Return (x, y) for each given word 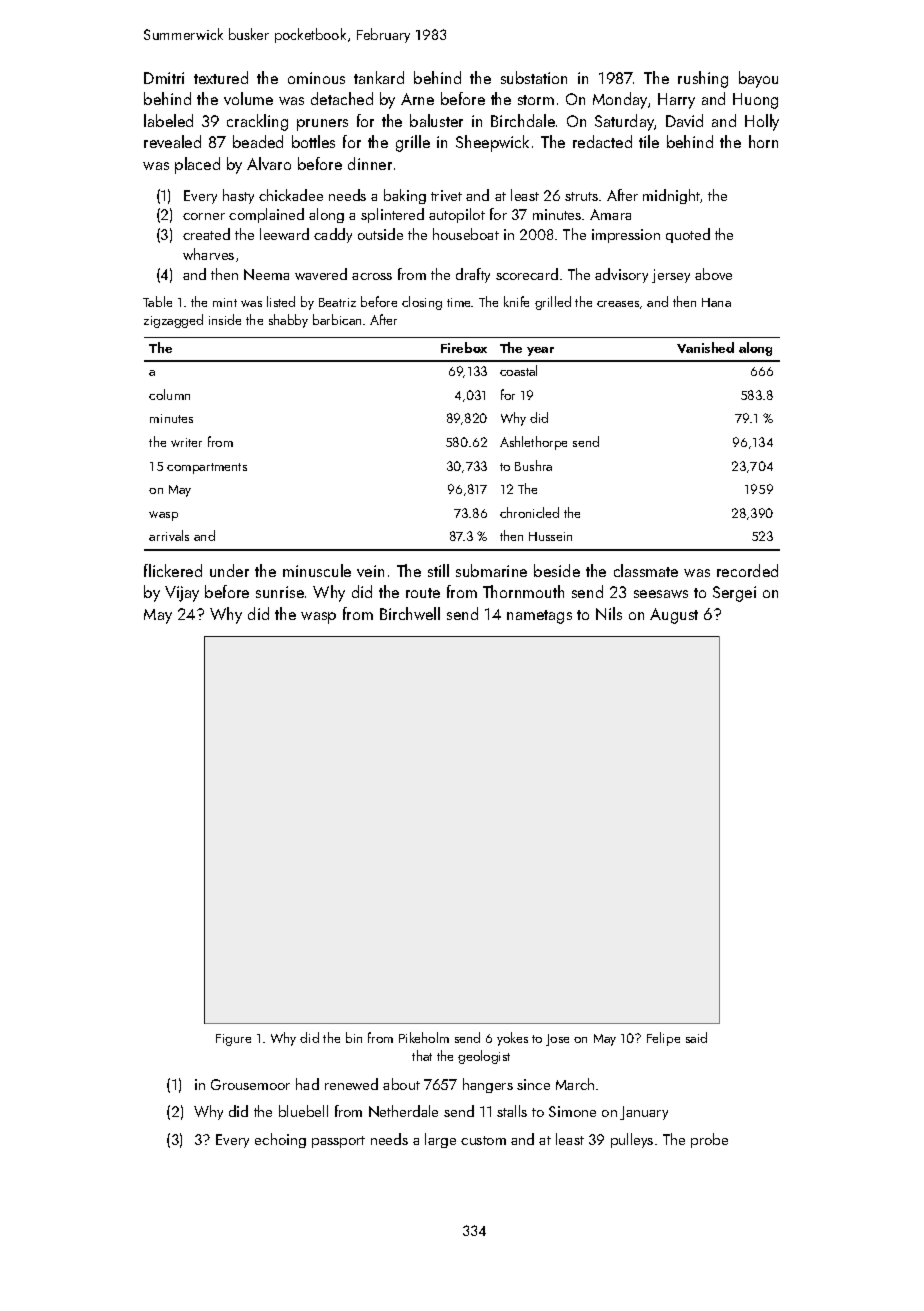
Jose (557, 1040)
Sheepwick (492, 143)
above (713, 274)
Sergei (734, 594)
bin (354, 1037)
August (674, 616)
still (438, 570)
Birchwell (410, 613)
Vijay (182, 594)
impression (626, 236)
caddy (333, 235)
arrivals (169, 535)
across (372, 276)
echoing (280, 1140)
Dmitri (164, 78)
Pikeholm (424, 1037)
